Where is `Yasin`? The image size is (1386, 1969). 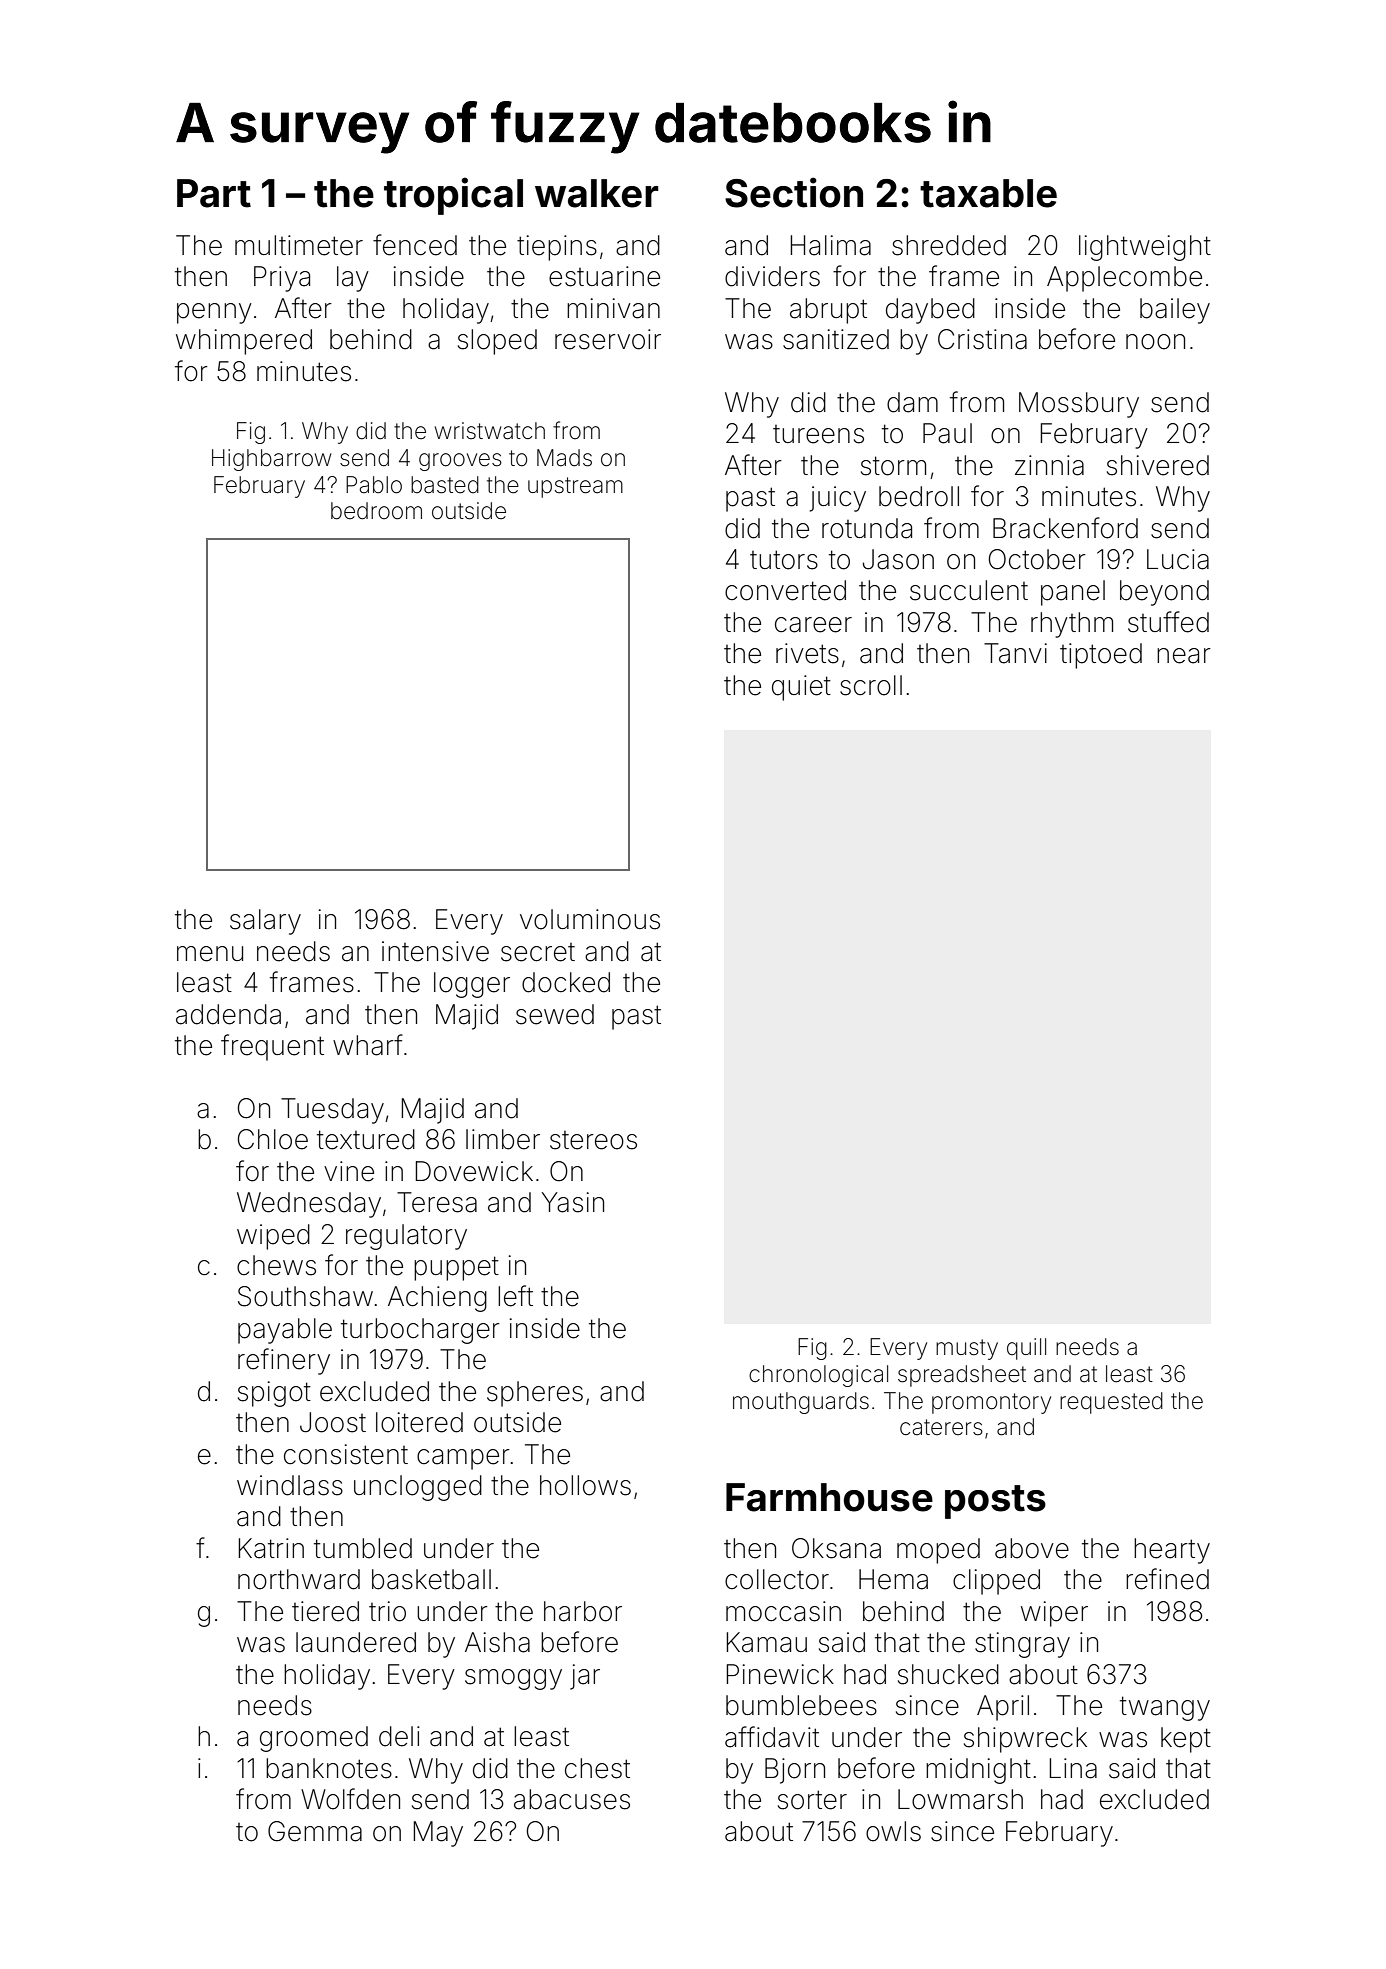 Yasin is located at coordinates (573, 1202).
